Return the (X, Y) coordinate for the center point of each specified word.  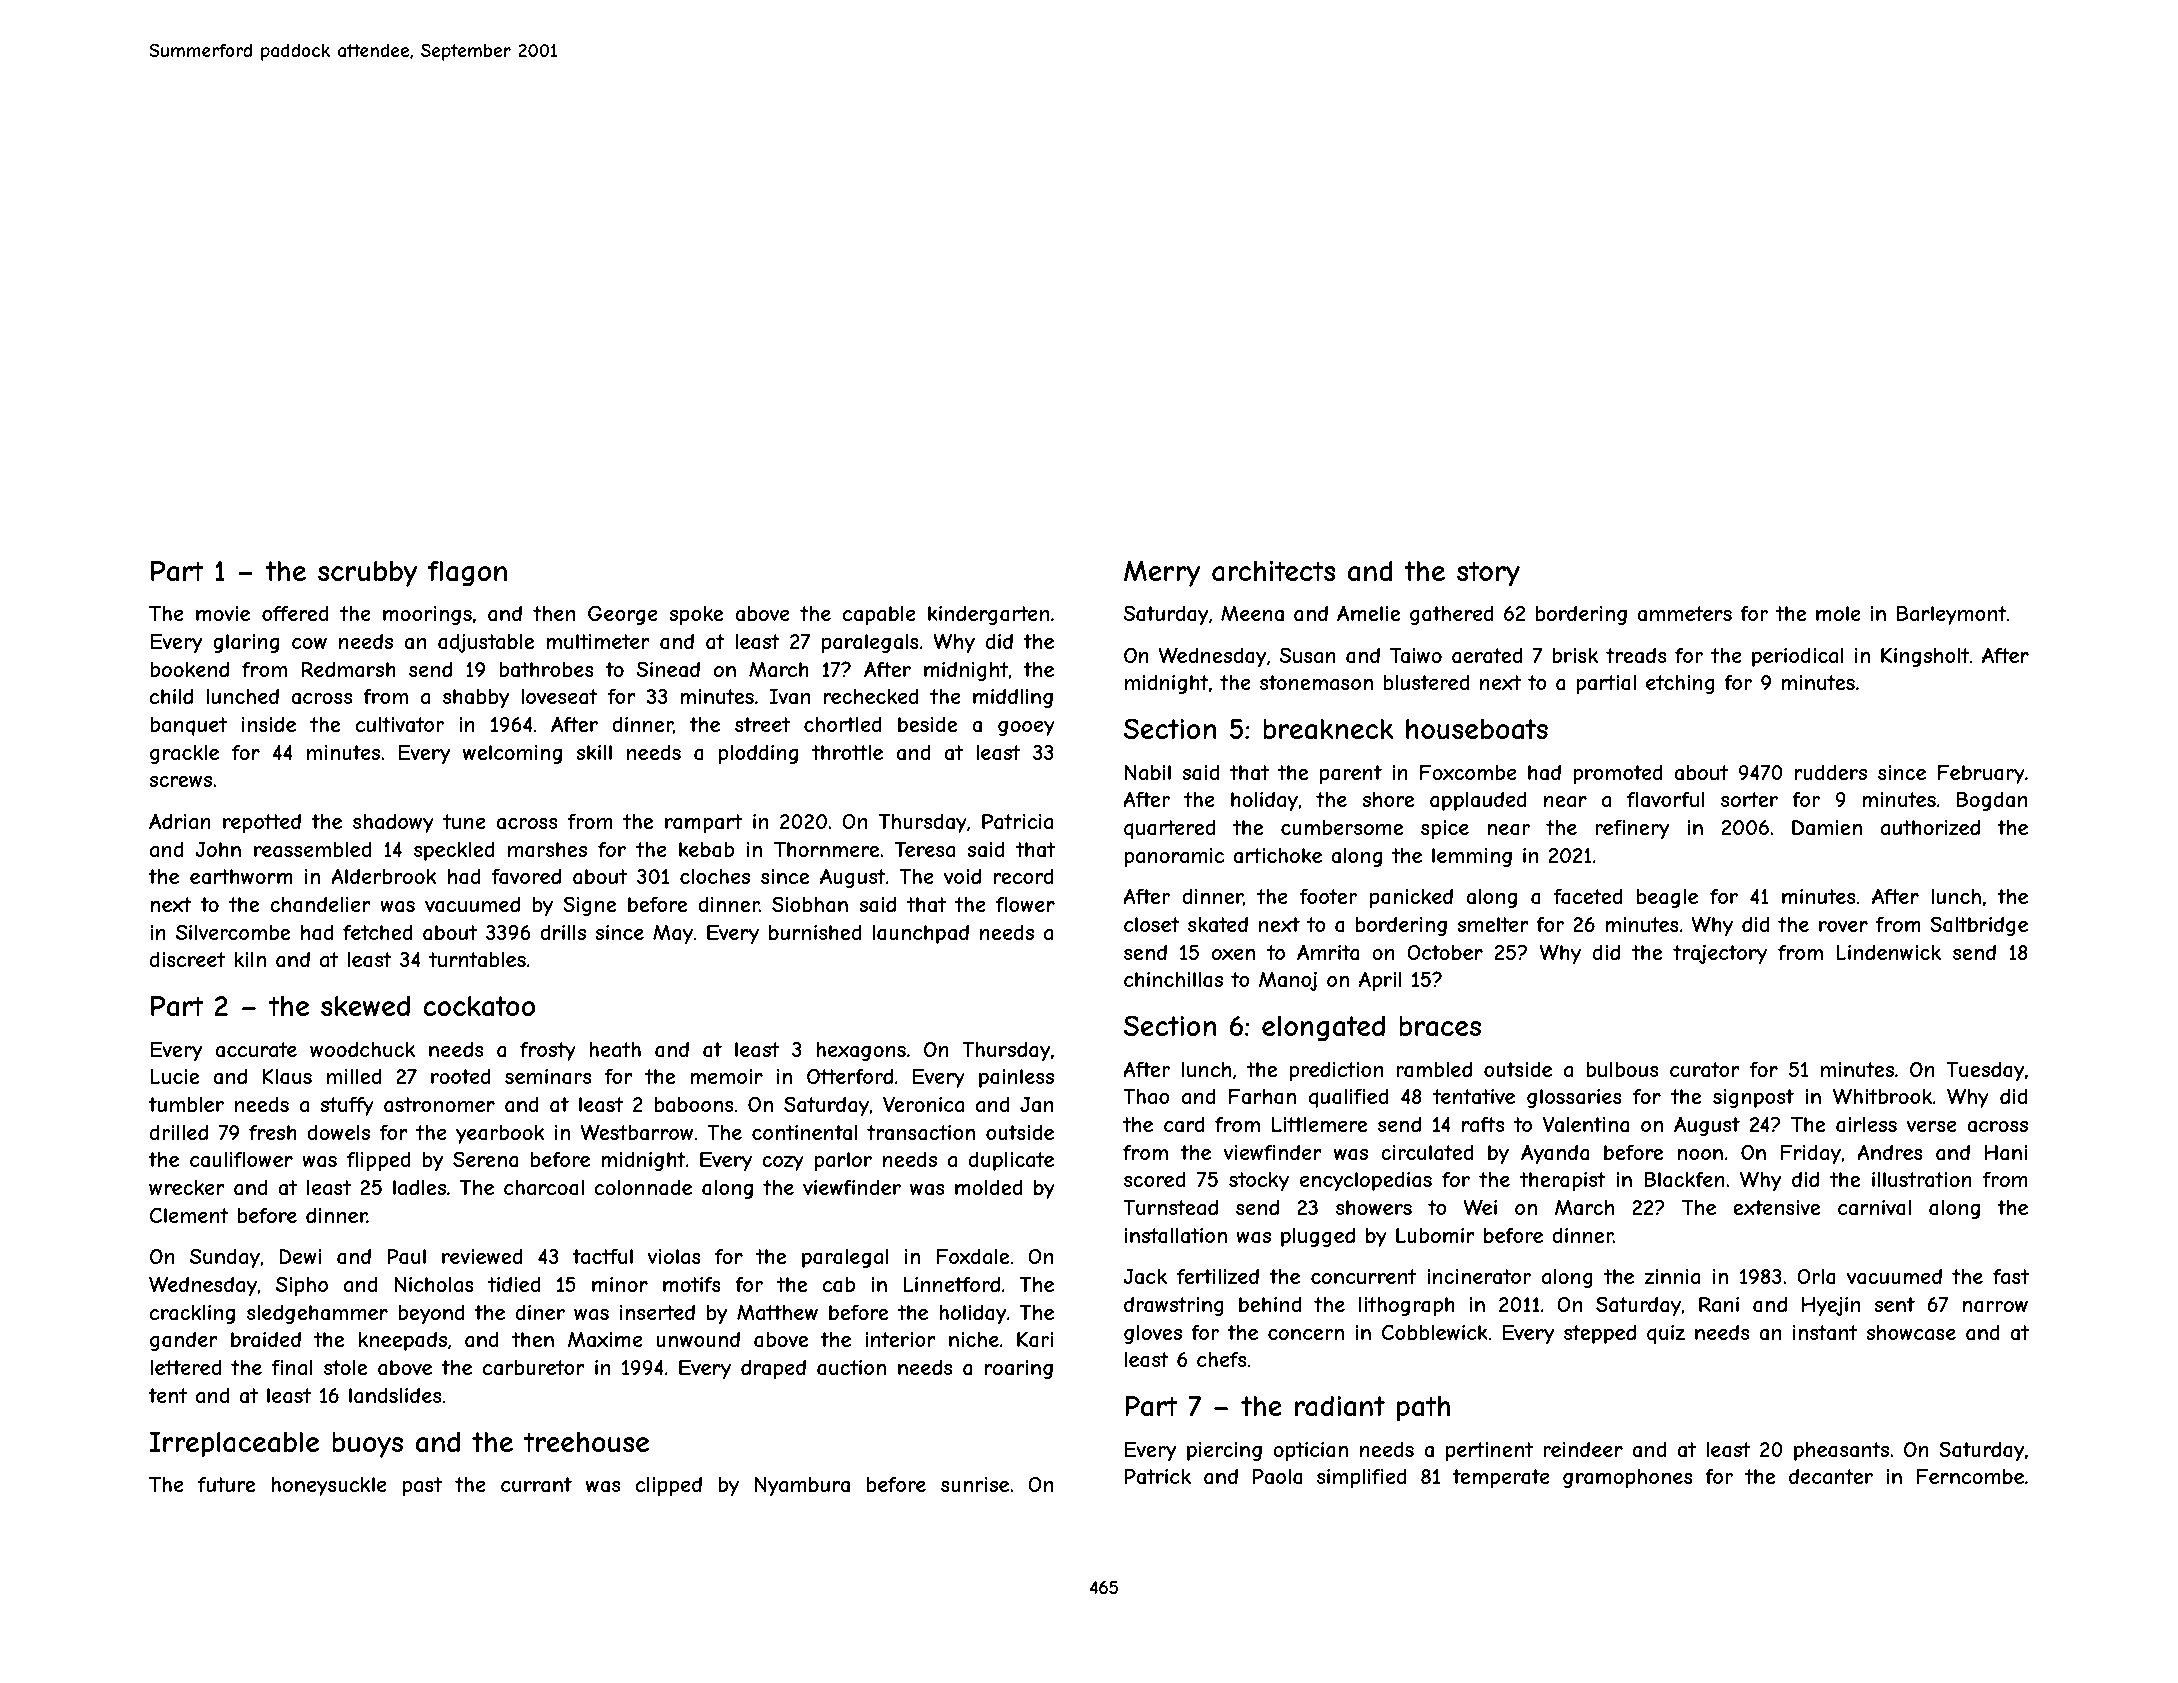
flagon (467, 573)
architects (1273, 571)
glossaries (1574, 1098)
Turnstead (1170, 1207)
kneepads (403, 1341)
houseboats (1477, 729)
